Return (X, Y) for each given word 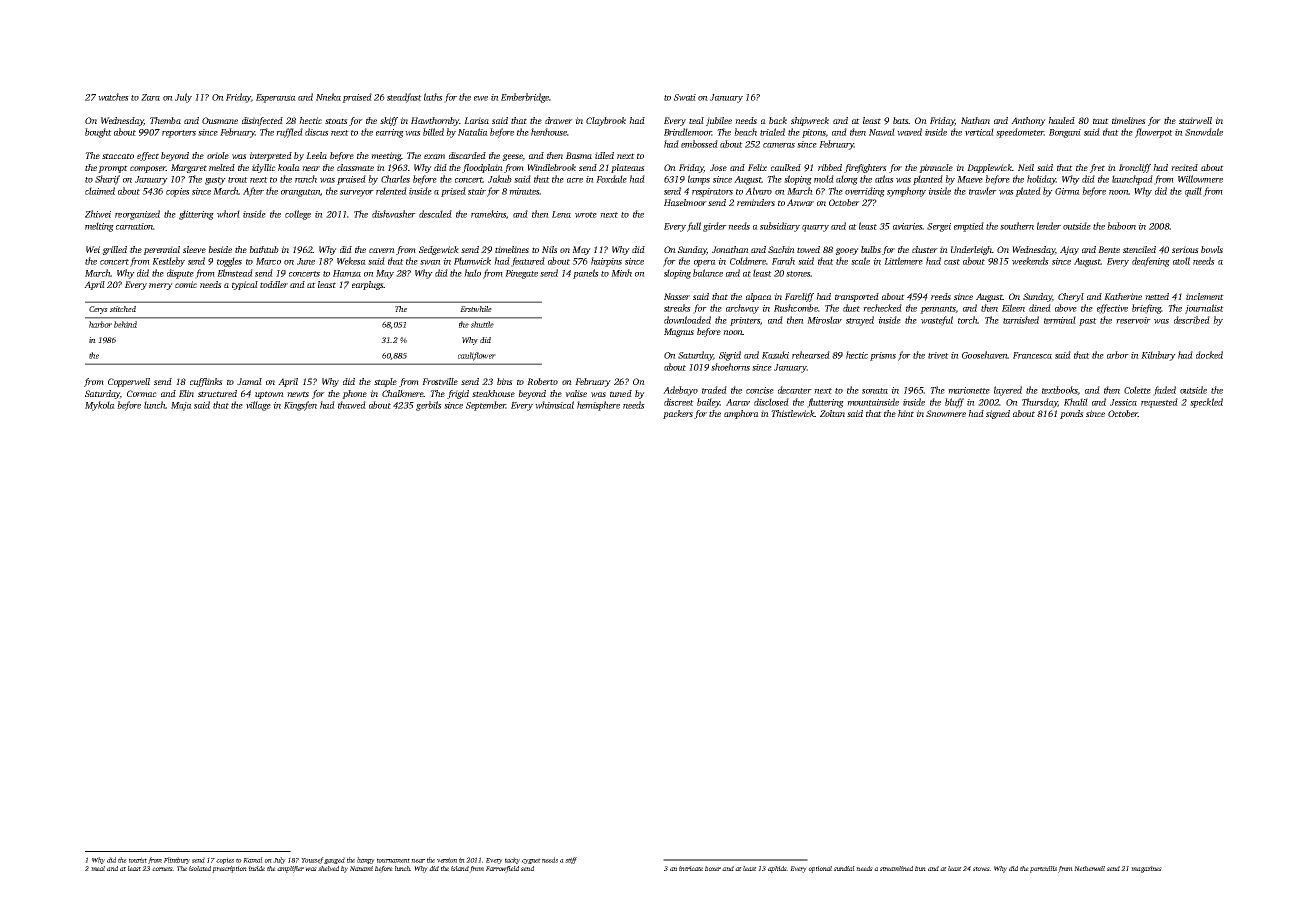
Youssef (312, 860)
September (486, 406)
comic (186, 284)
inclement (1205, 296)
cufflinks (206, 382)
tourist (138, 860)
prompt (113, 169)
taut (1101, 121)
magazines (1146, 869)
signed (998, 414)
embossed (699, 144)
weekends (1030, 261)
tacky (512, 860)
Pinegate (521, 274)
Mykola (100, 406)
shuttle (482, 324)
